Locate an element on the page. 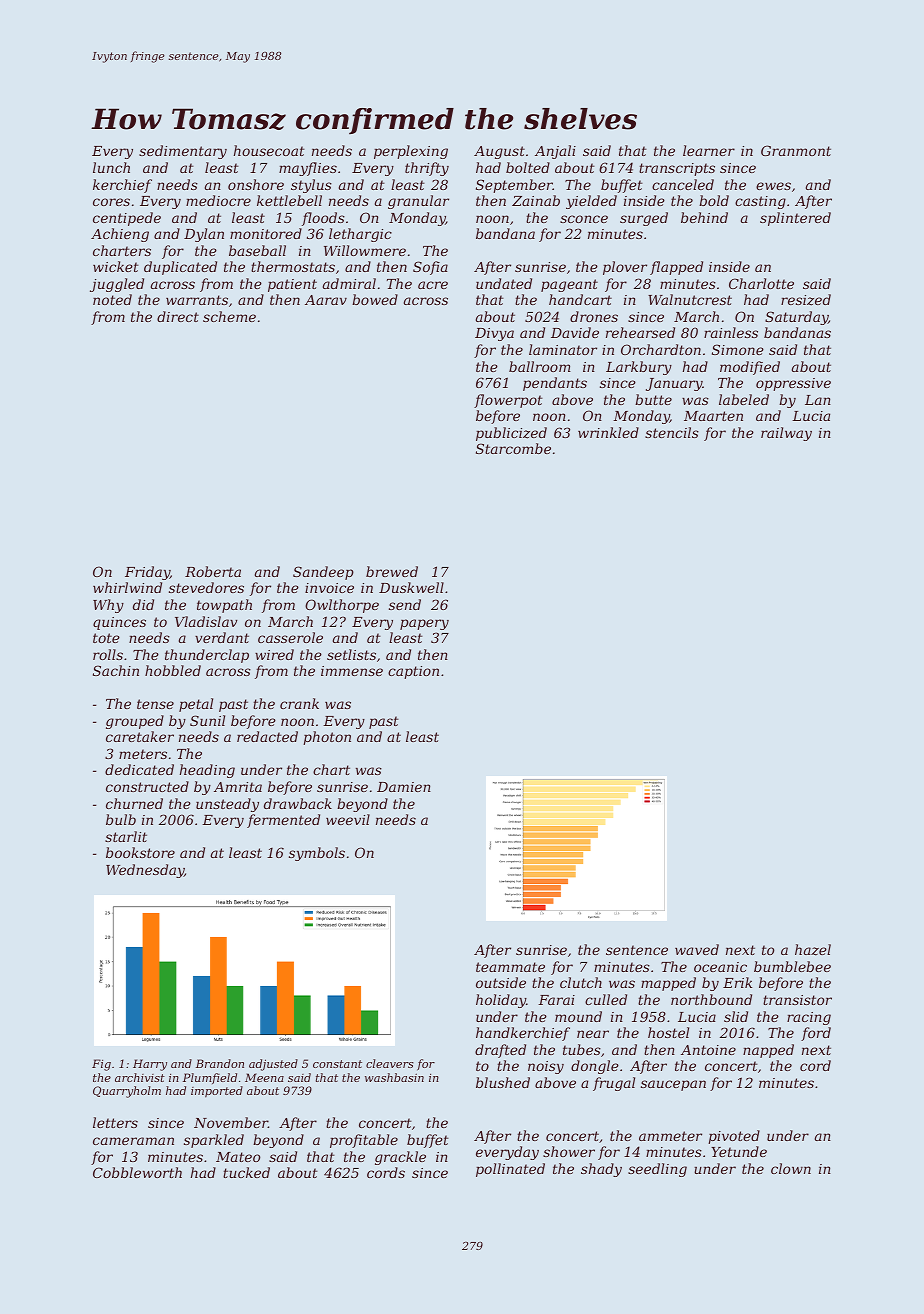 Image resolution: width=924 pixels, height=1314 pixels. Sunil is located at coordinates (207, 720).
